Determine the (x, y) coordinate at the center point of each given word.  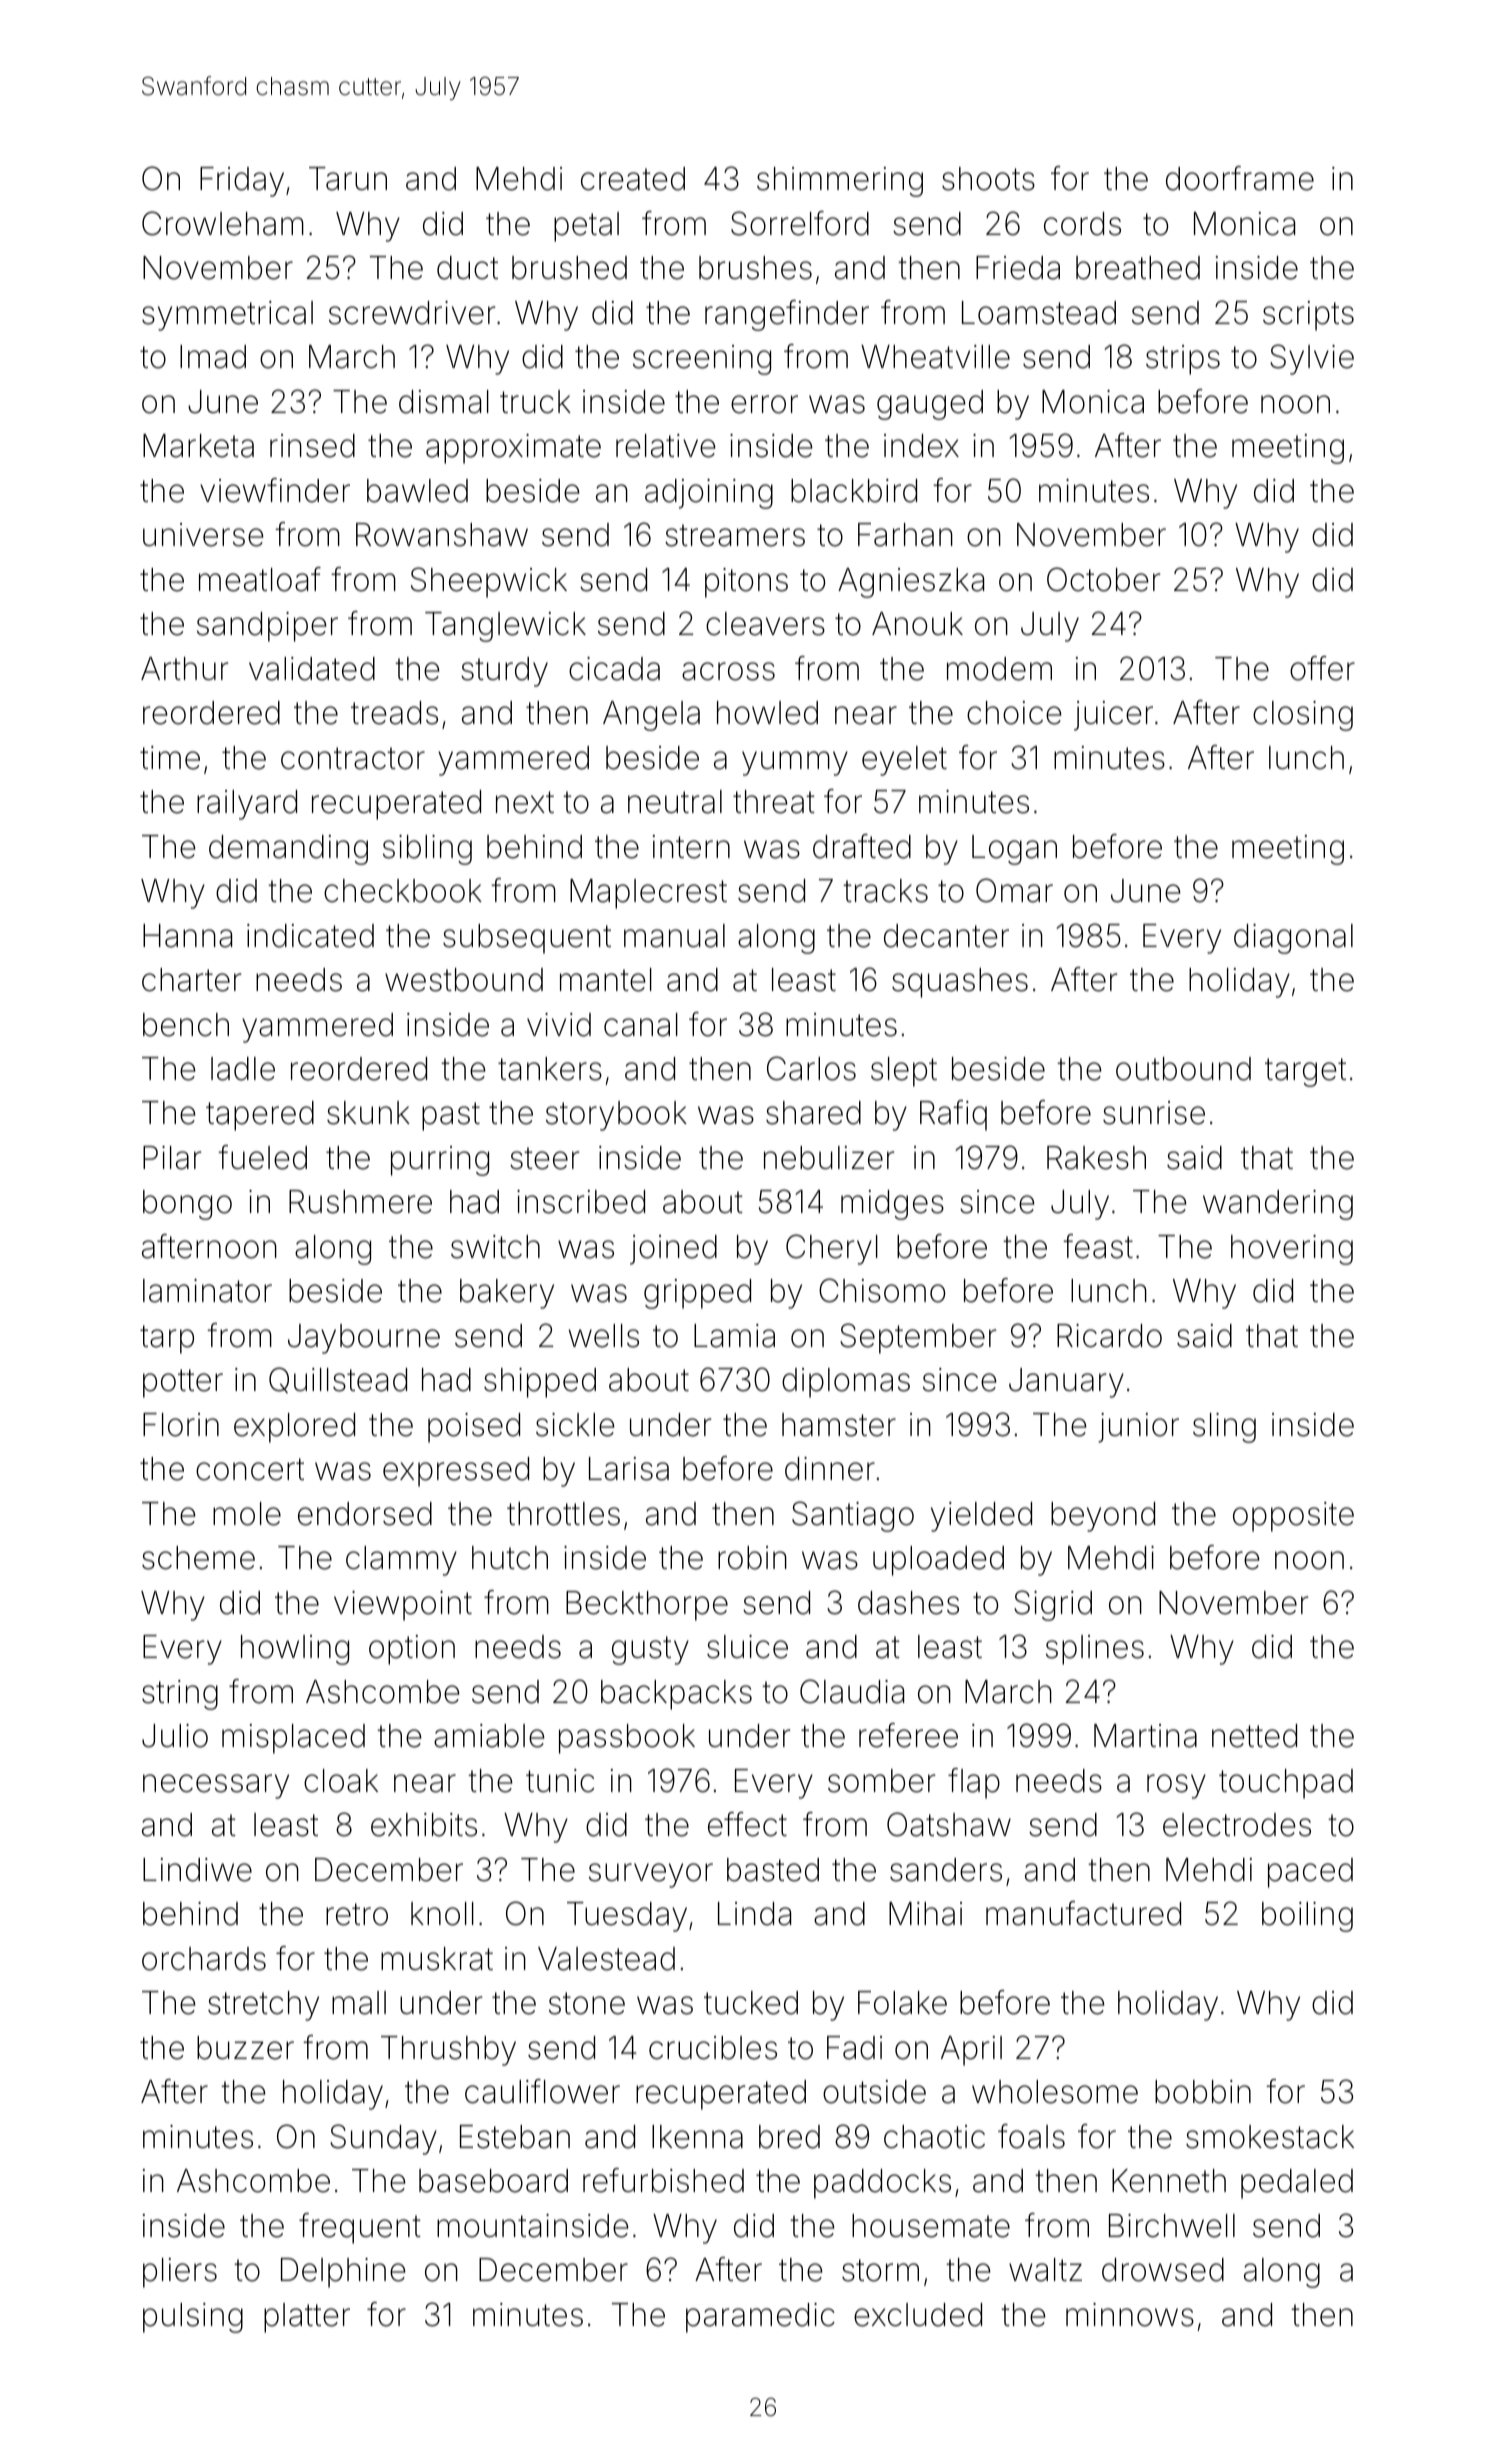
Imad (213, 357)
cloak (341, 1781)
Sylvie (1312, 359)
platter (307, 2318)
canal (641, 1025)
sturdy (504, 672)
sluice (747, 1647)
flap (974, 1783)
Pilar (172, 1158)
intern (691, 847)
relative (666, 446)
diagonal (1293, 939)
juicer (1113, 716)
